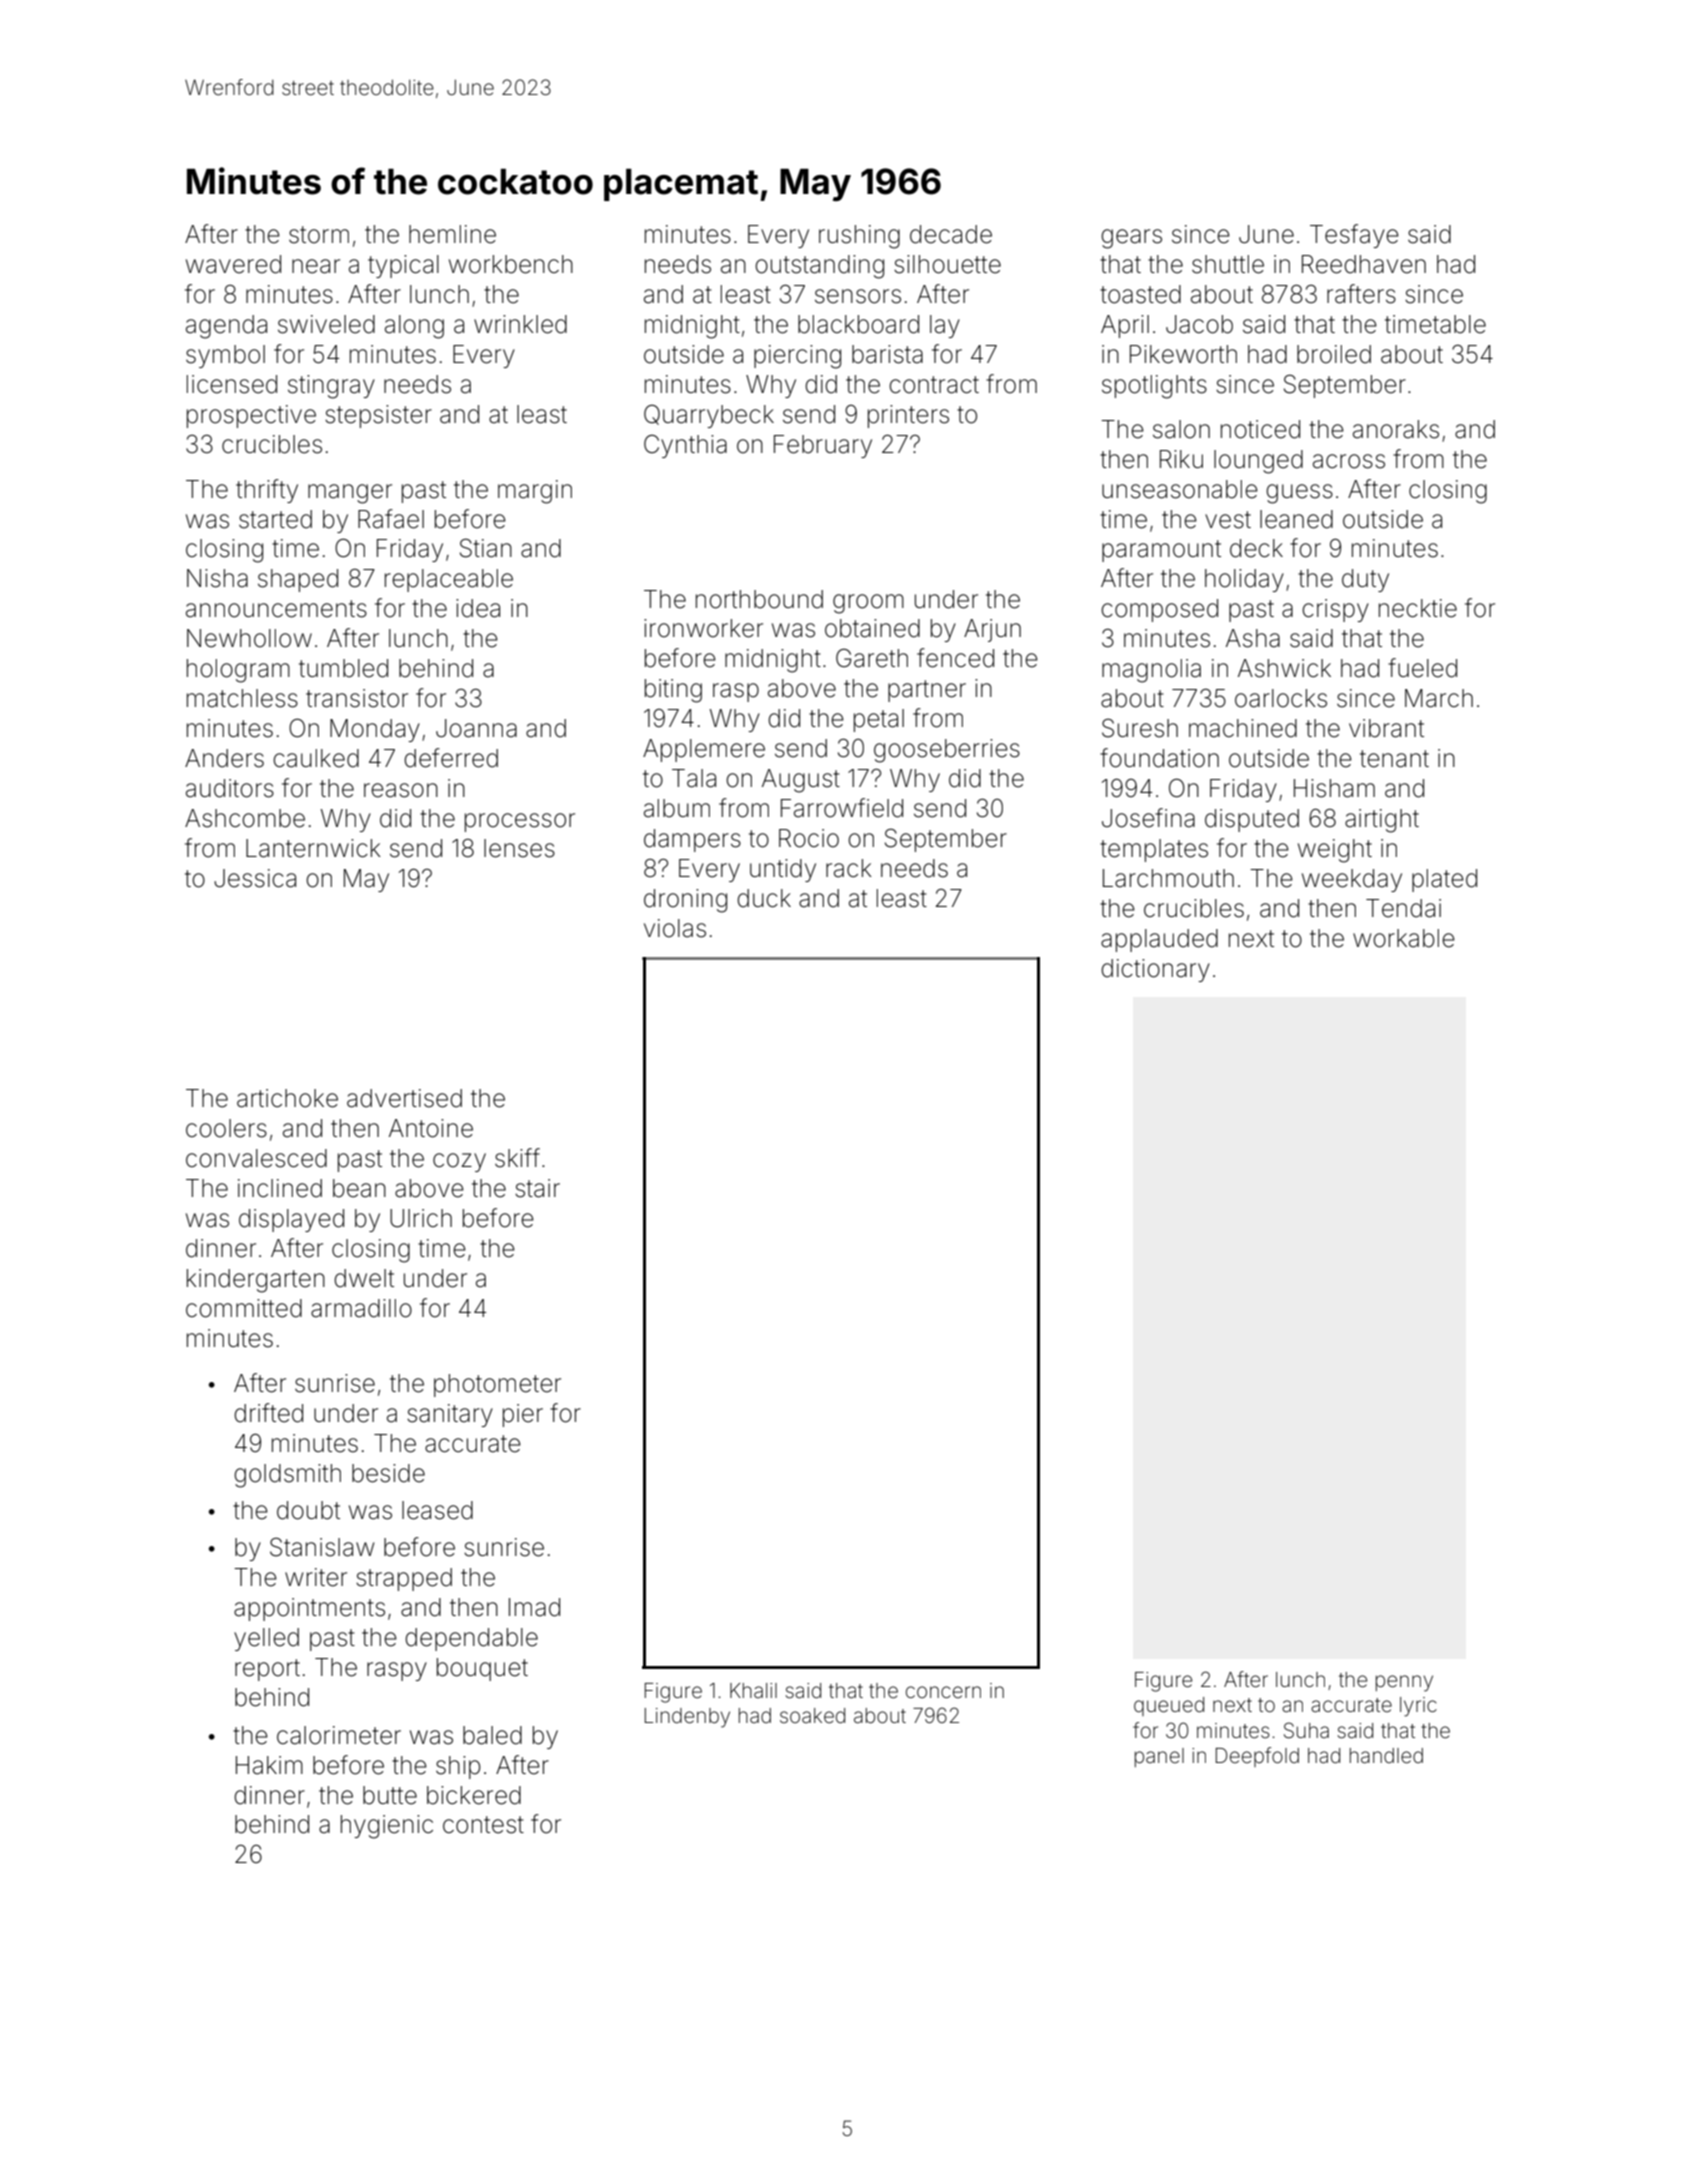 The image size is (1683, 2178). I want to click on shuttle, so click(1228, 264).
